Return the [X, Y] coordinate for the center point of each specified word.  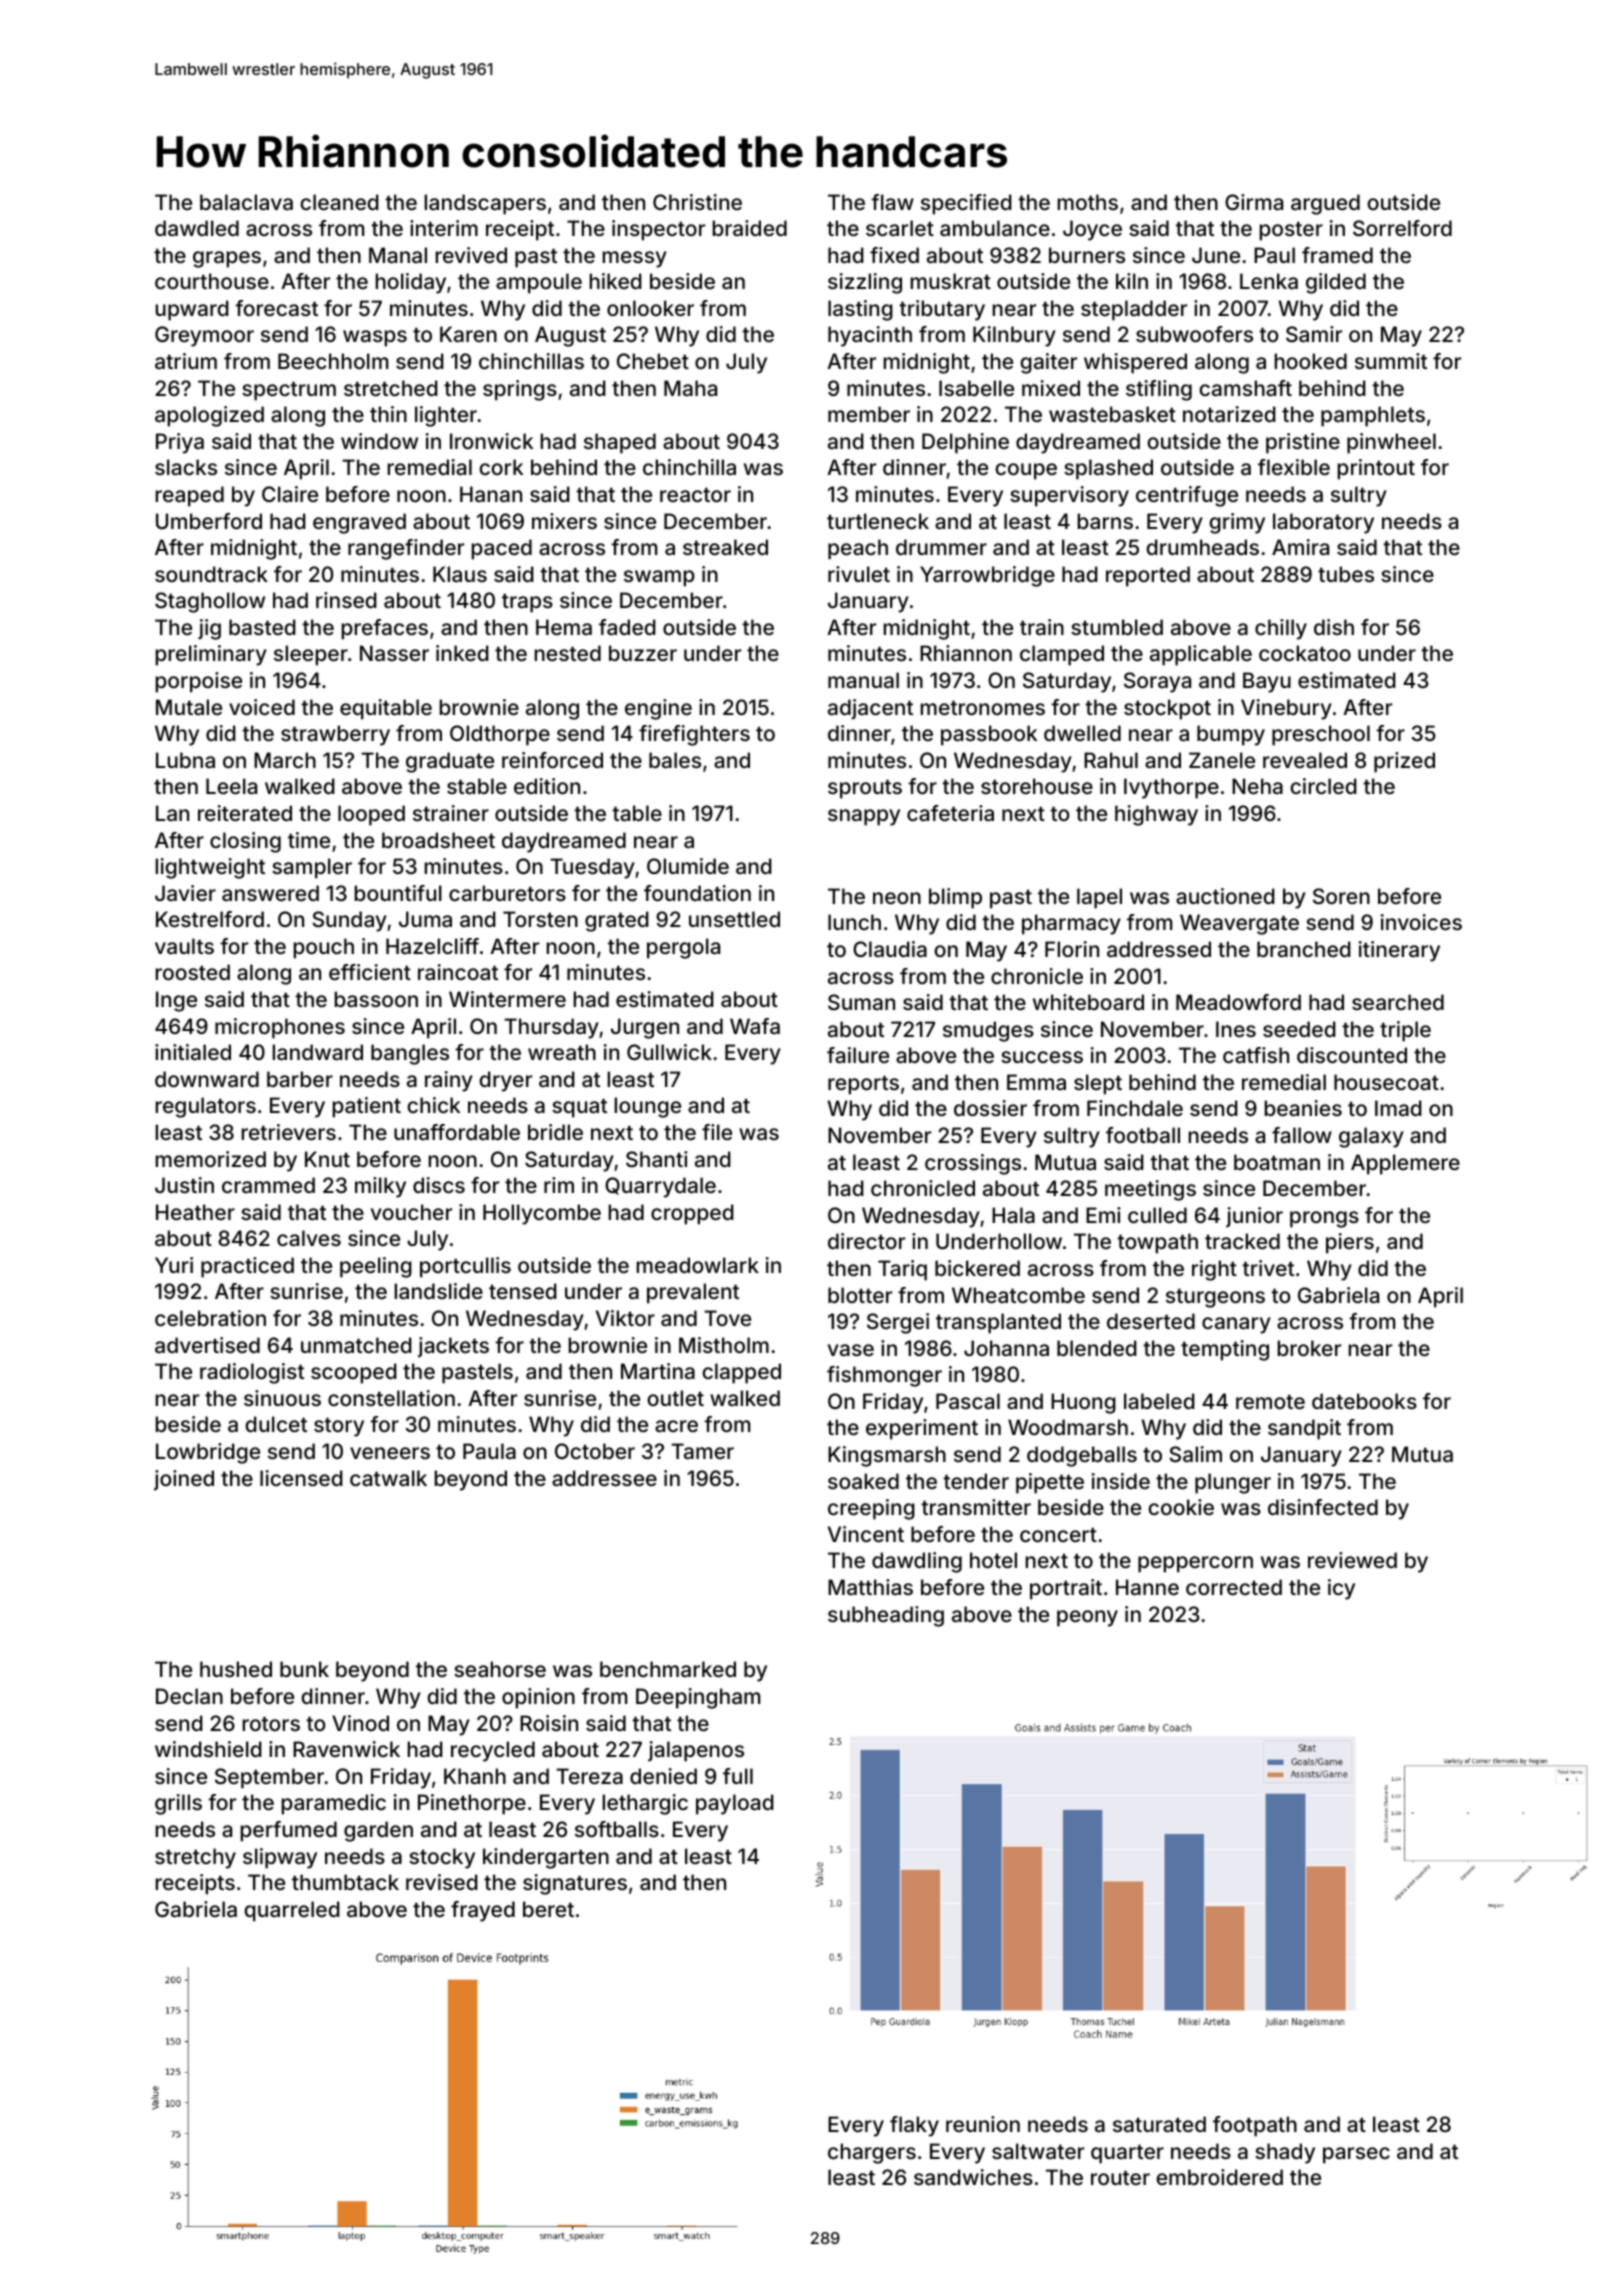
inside [1121, 1481]
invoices [1421, 922]
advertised [207, 1345]
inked [462, 653]
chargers [872, 2153]
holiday [411, 283]
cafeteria [950, 813]
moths [1088, 202]
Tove [727, 1318]
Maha [690, 388]
